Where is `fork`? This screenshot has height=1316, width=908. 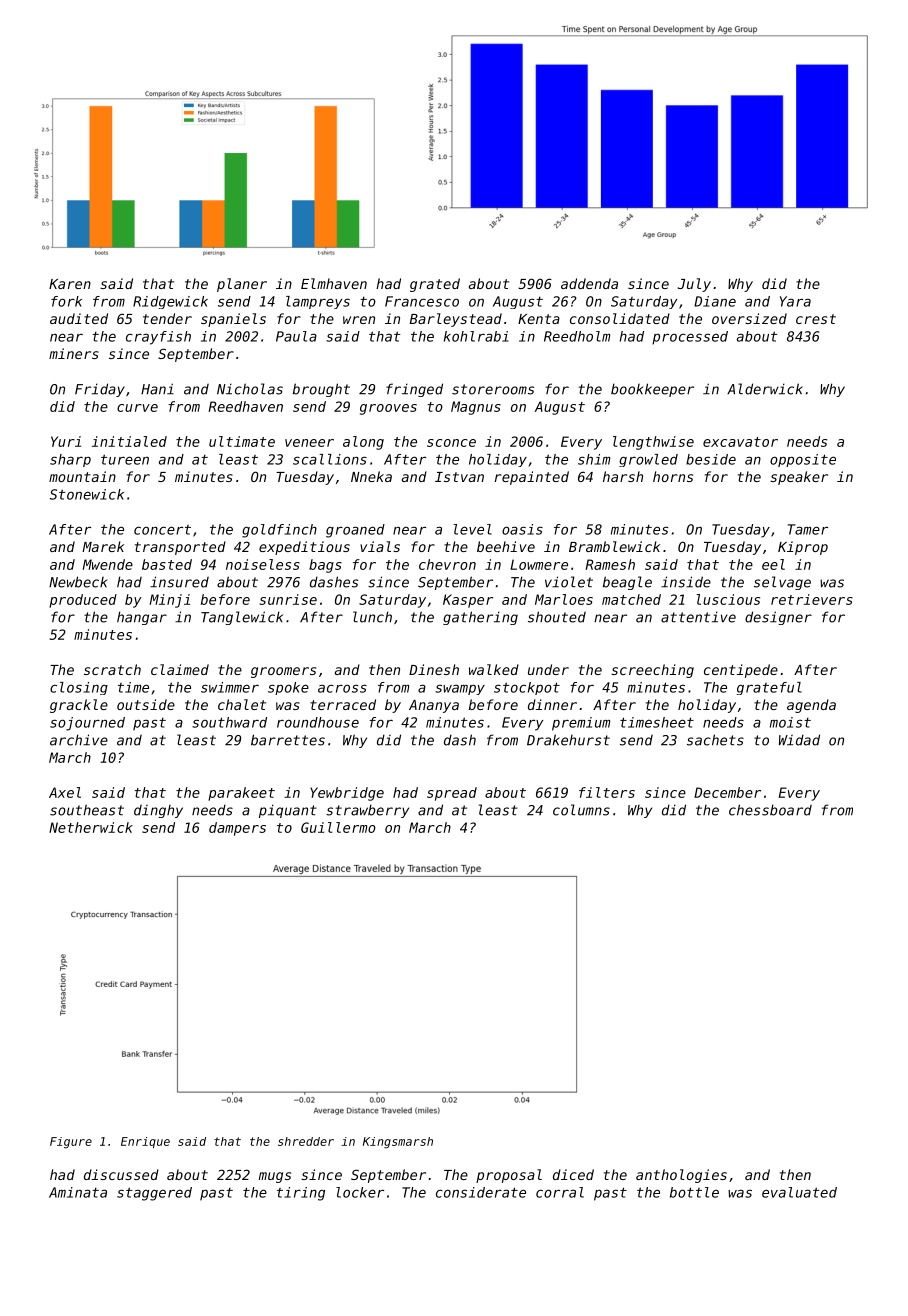
fork is located at coordinates (66, 301).
